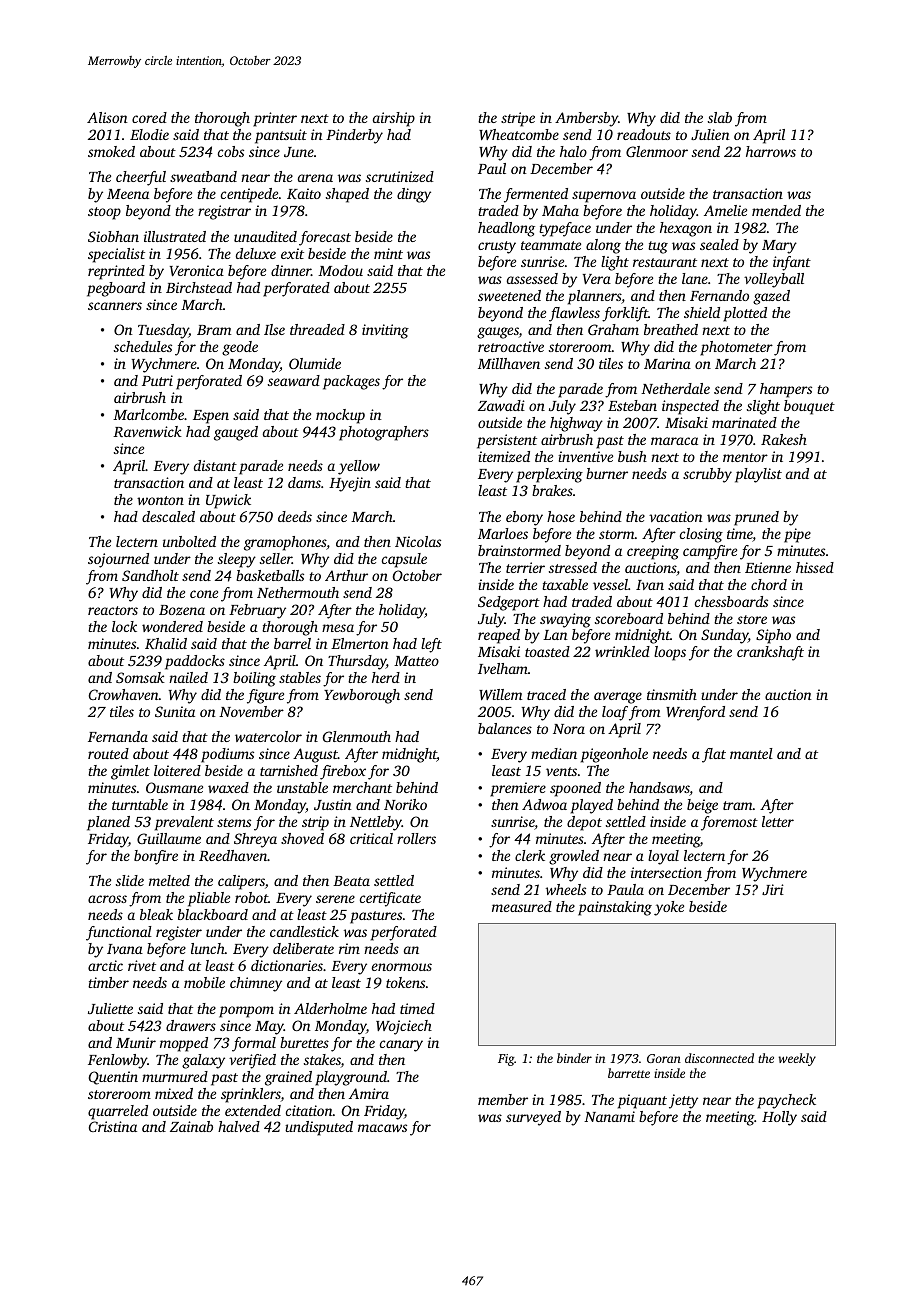 This document has height=1308, width=924. What do you see at coordinates (771, 151) in the document?
I see `harrows` at bounding box center [771, 151].
